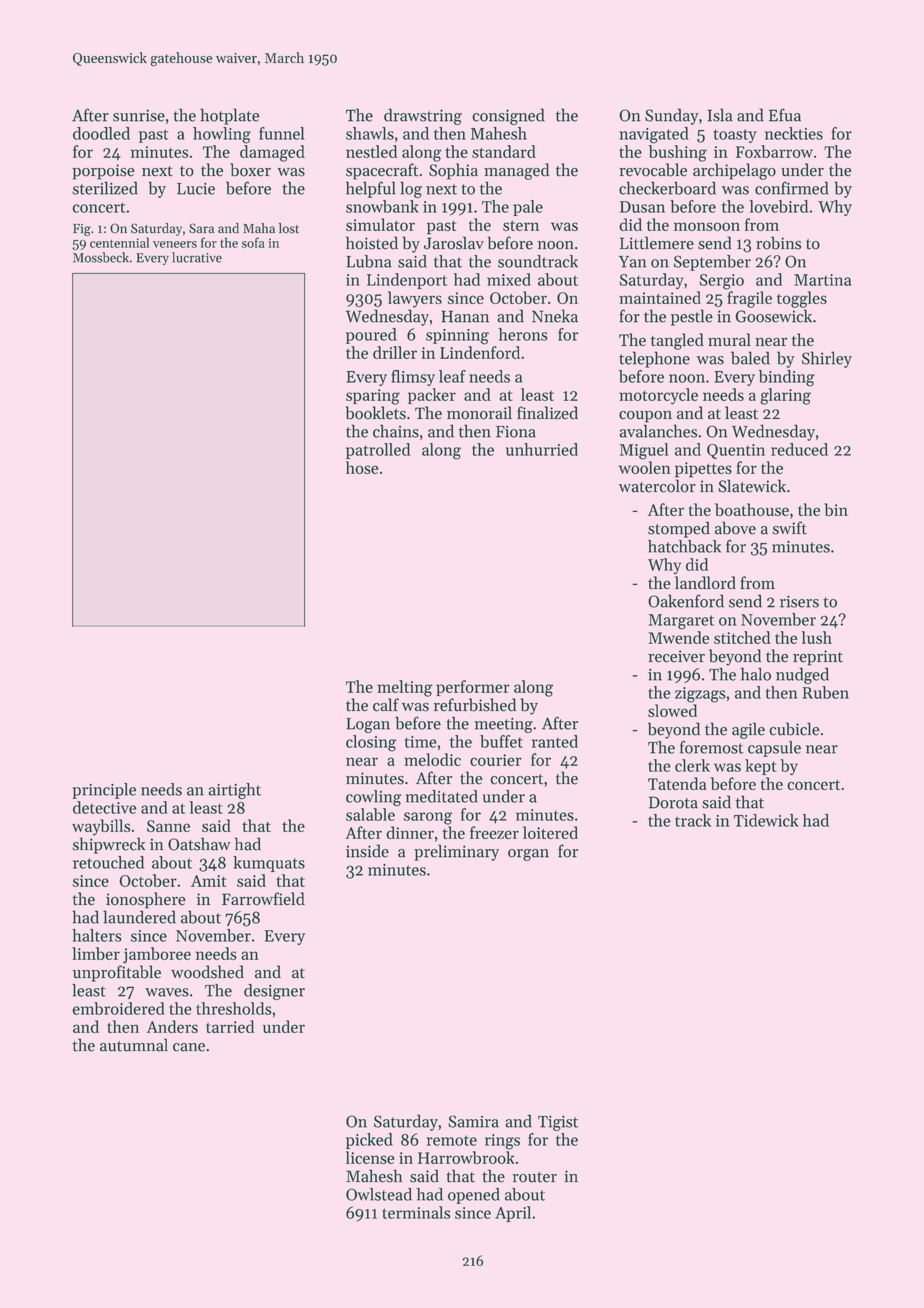 The height and width of the document is (1308, 924). I want to click on reprint, so click(818, 658).
